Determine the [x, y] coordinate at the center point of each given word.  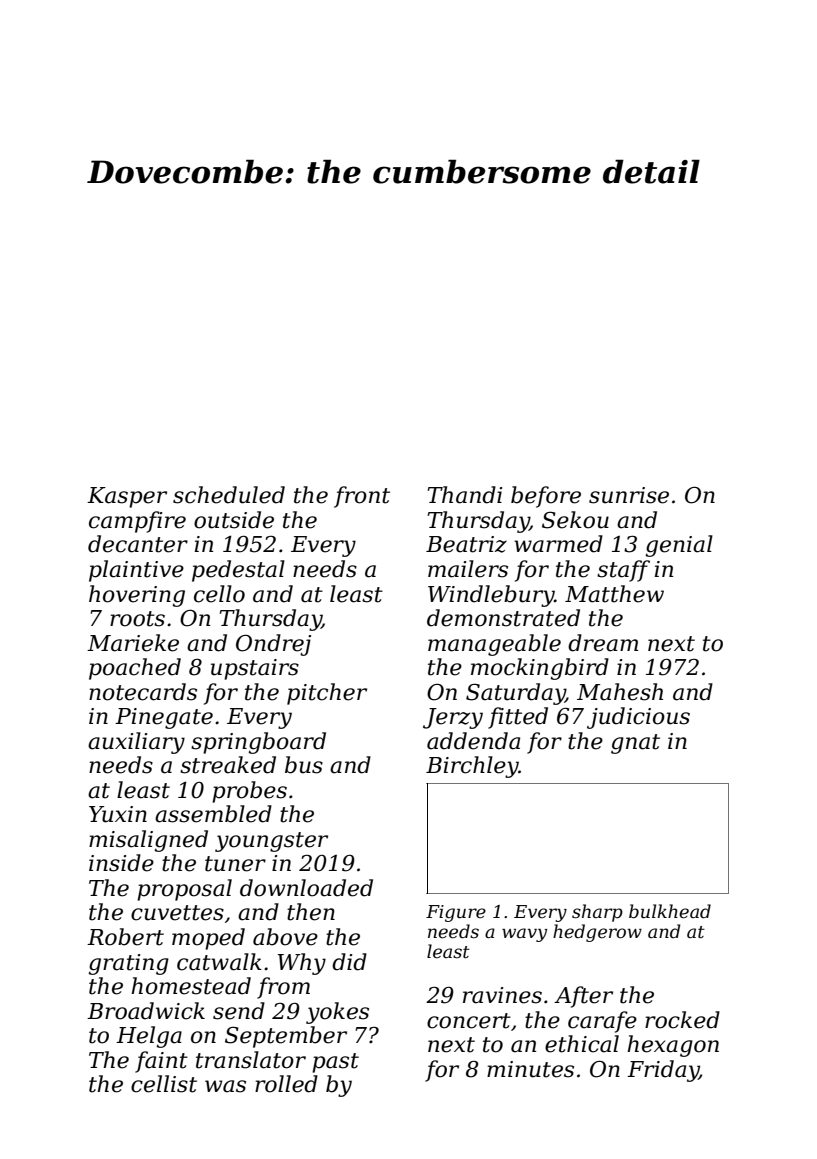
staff [623, 571]
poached [135, 669]
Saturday [515, 694]
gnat [635, 744]
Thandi [465, 495]
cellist [164, 1084]
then [311, 912]
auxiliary [136, 743]
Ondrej [273, 645]
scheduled [229, 495]
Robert [125, 937]
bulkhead [670, 911]
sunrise [629, 495]
